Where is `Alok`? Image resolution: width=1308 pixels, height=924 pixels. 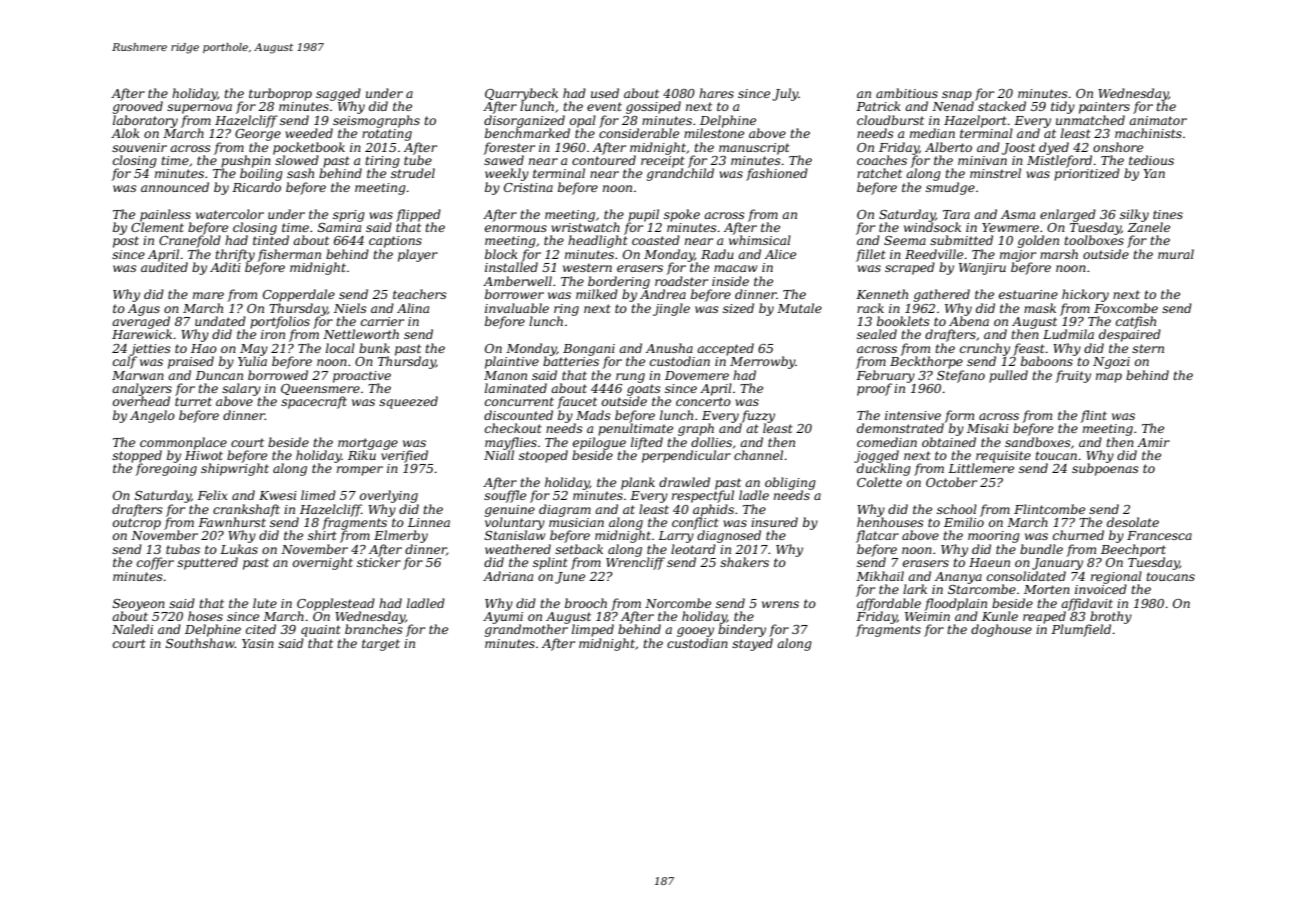 Alok is located at coordinates (125, 133).
